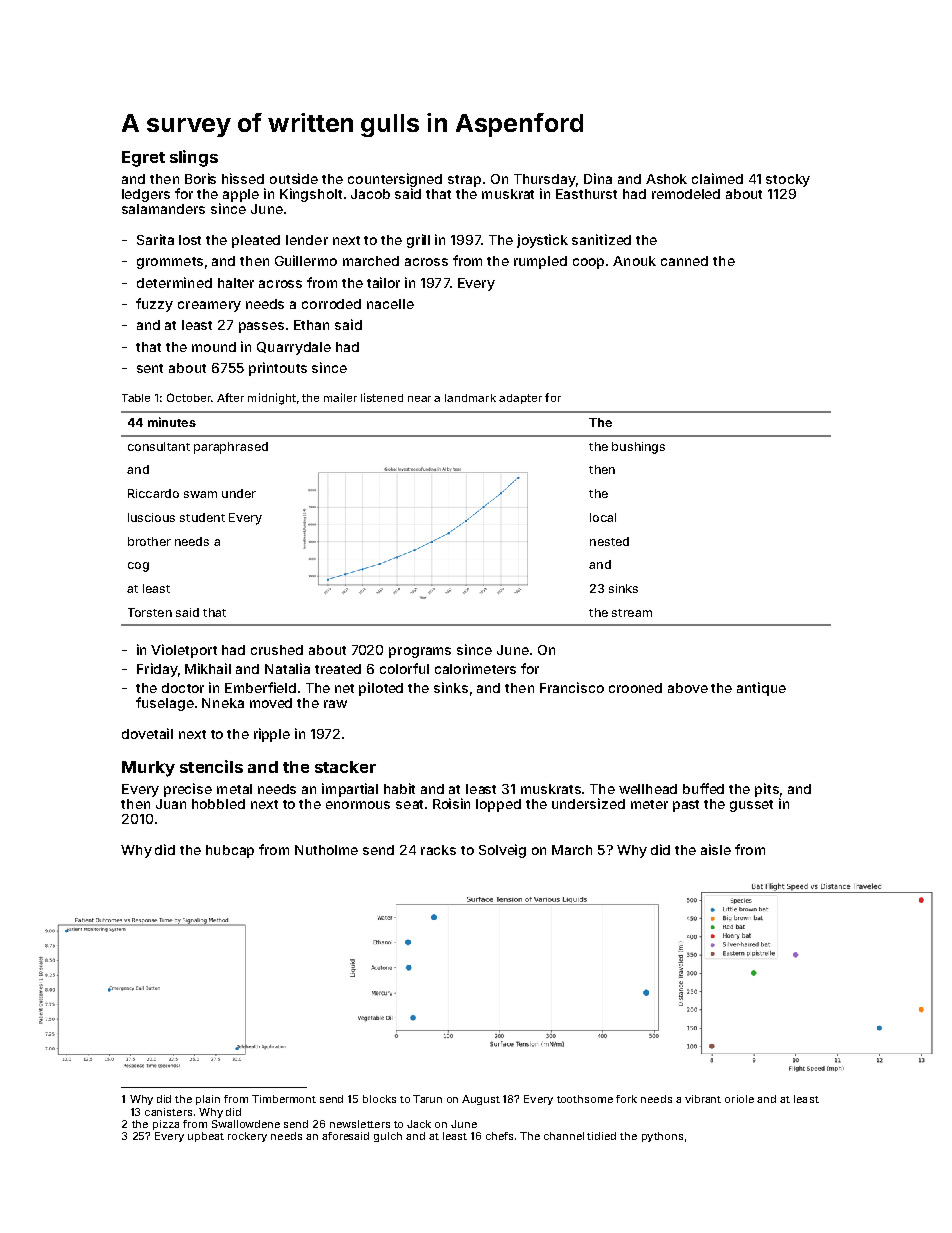  I want to click on habit, so click(399, 788).
